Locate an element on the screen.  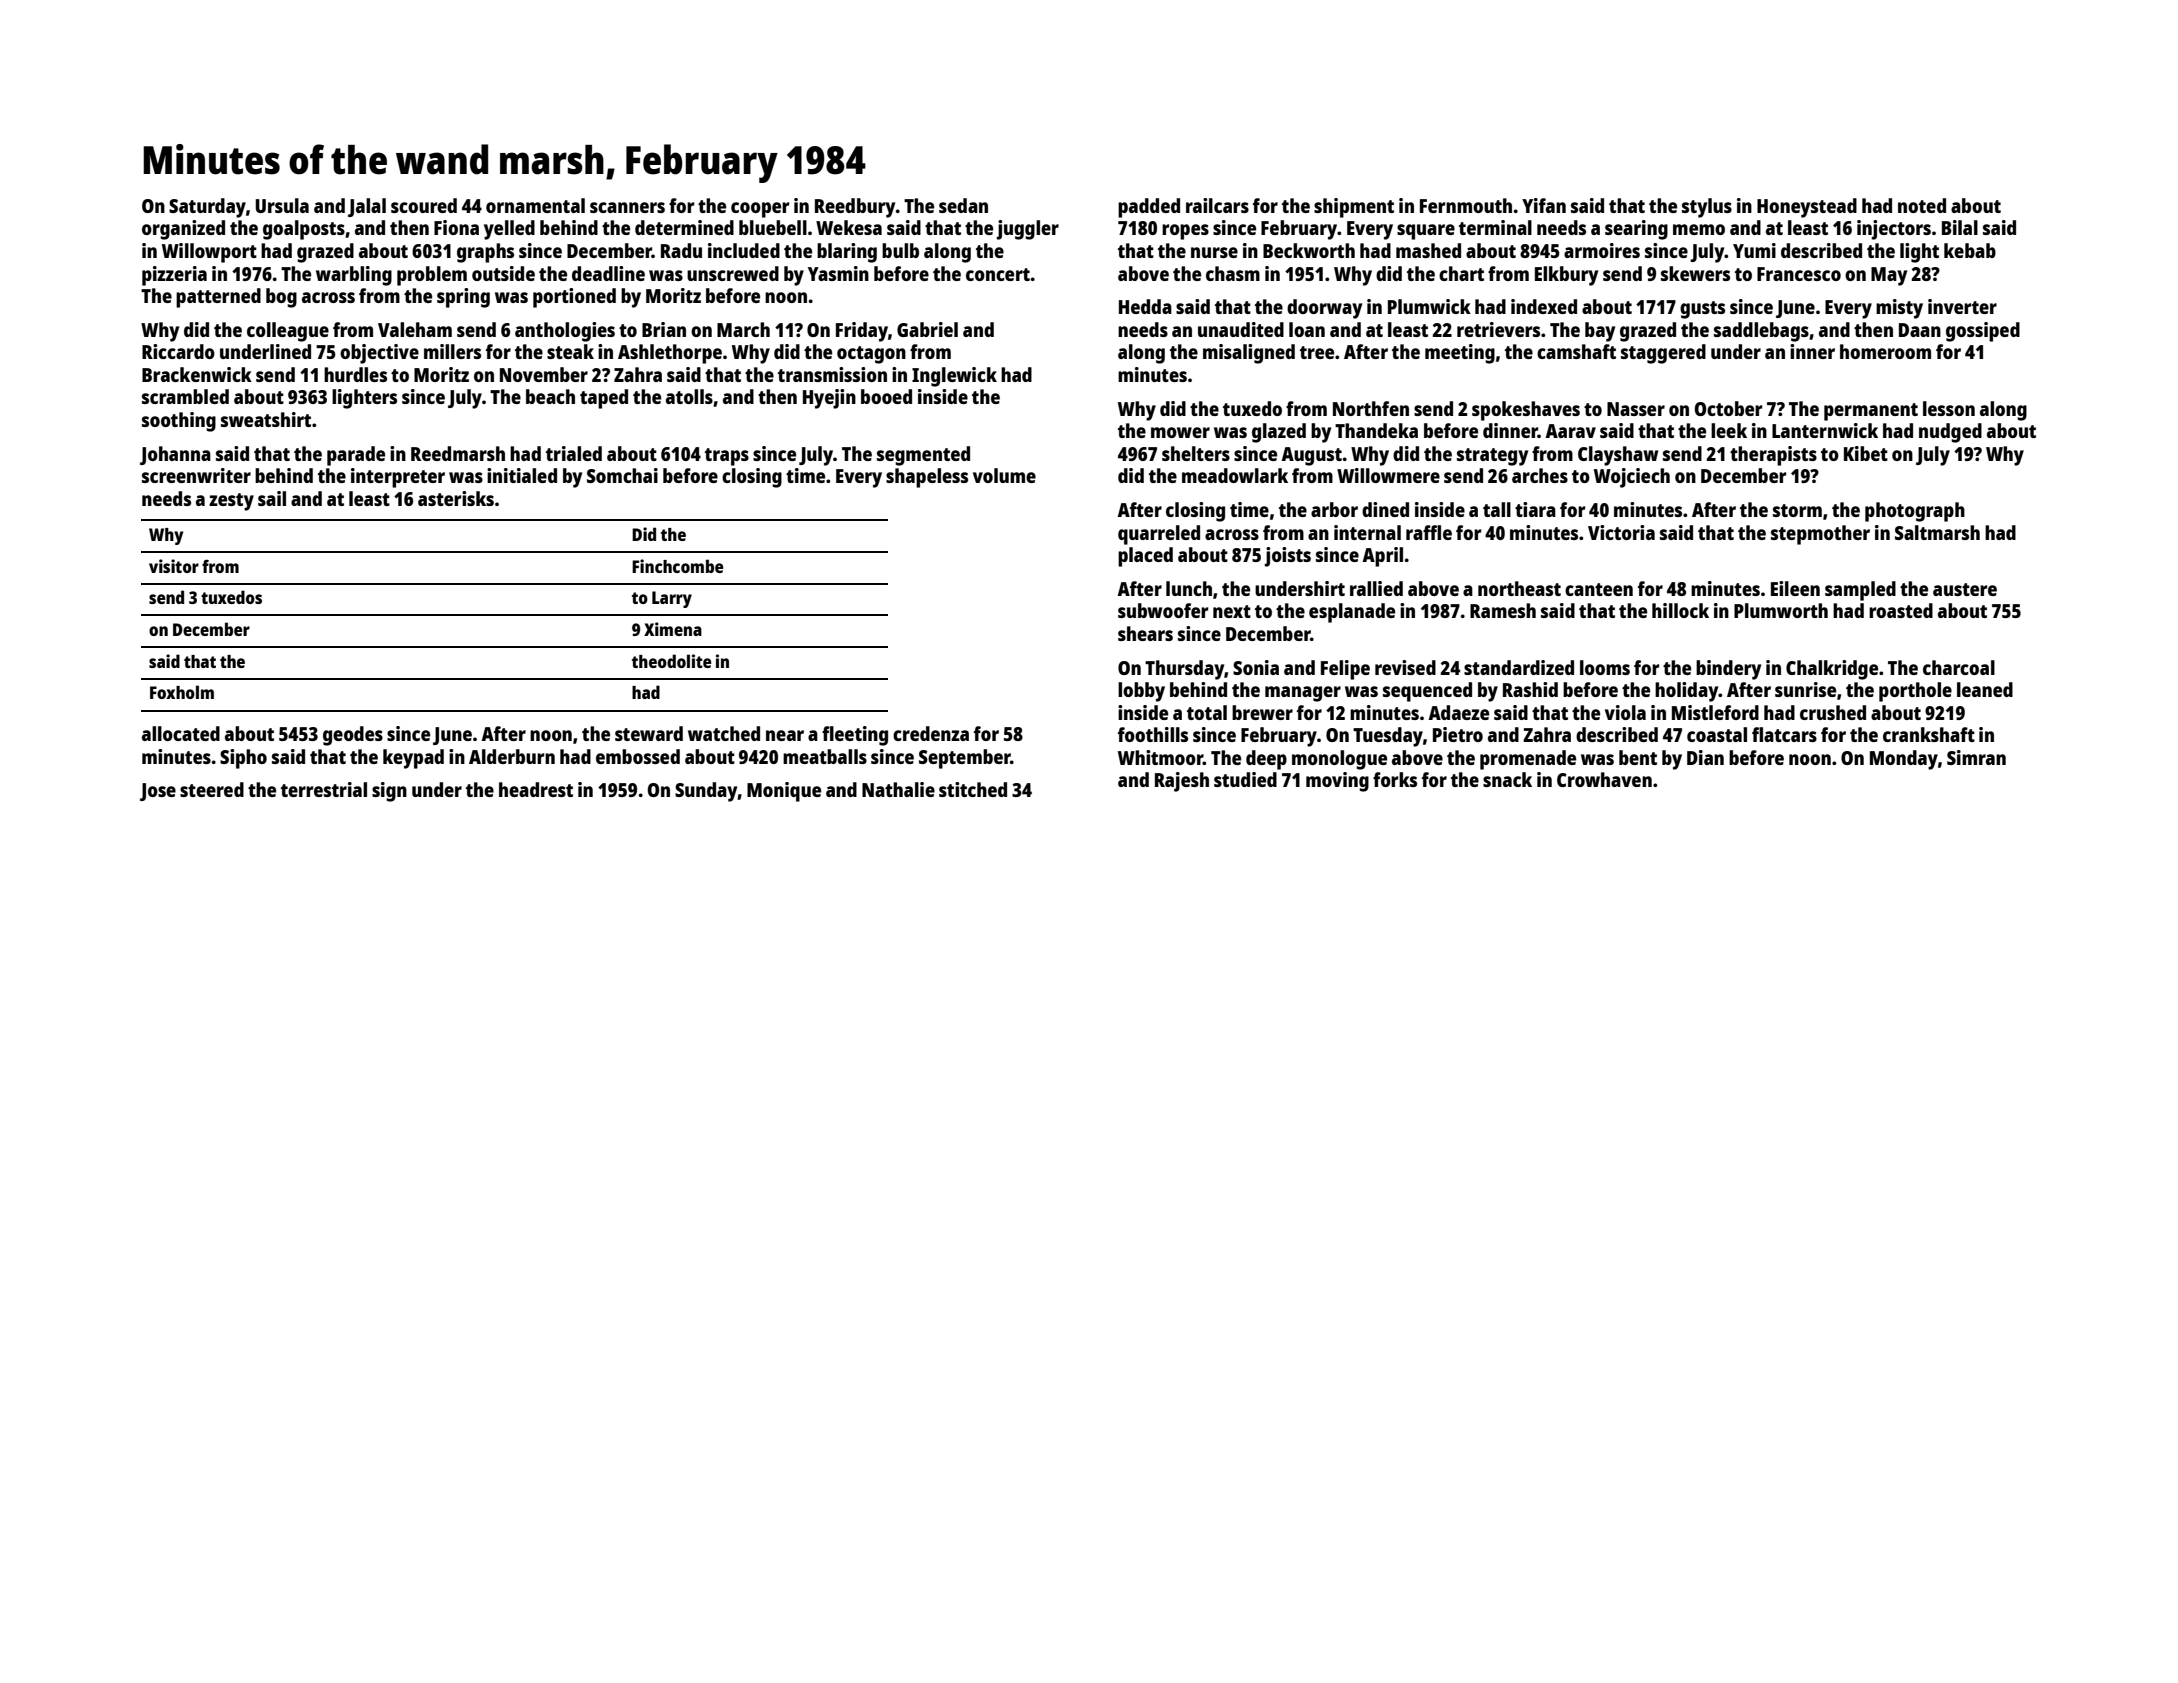
noted is located at coordinates (1922, 205).
